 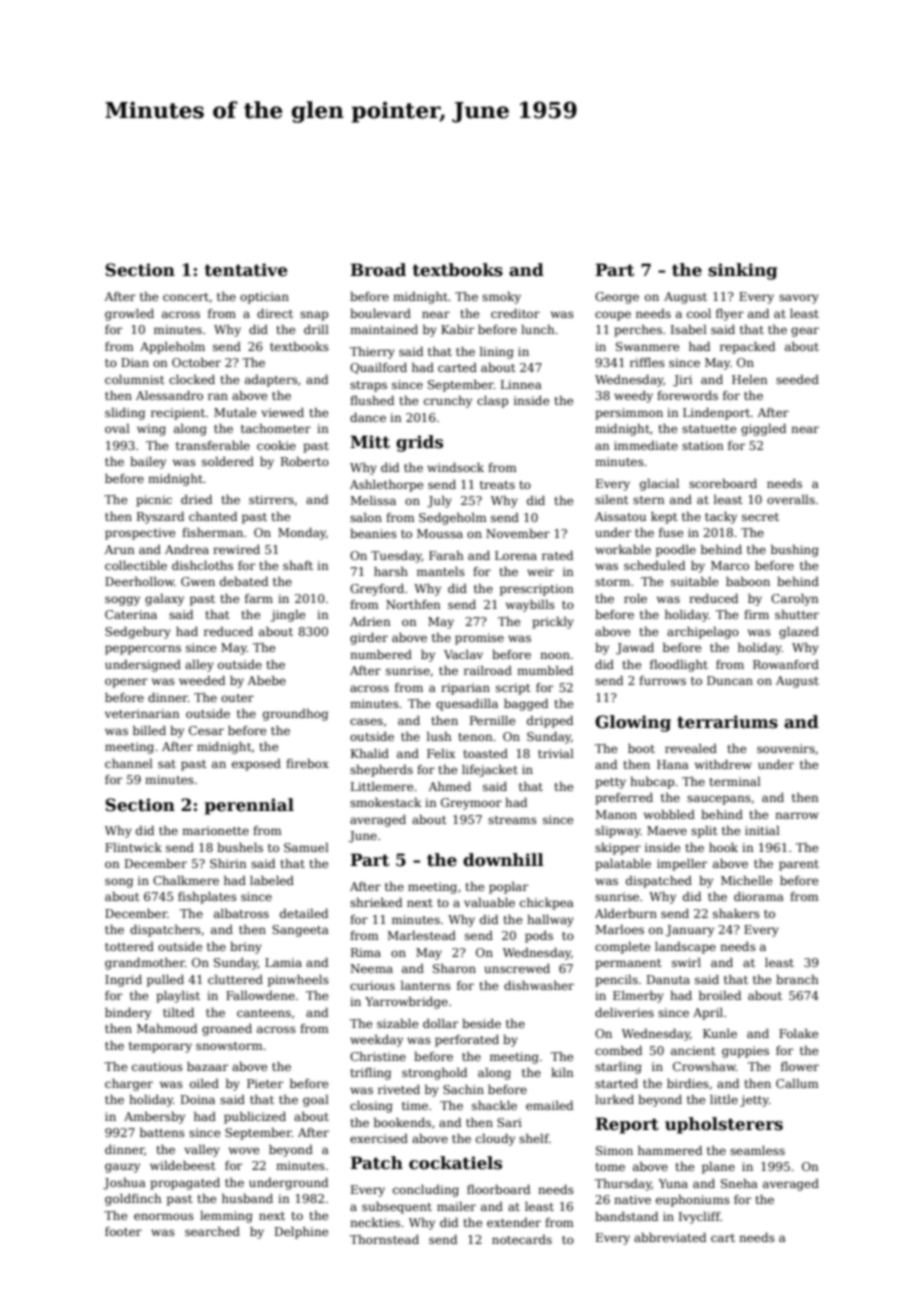 What do you see at coordinates (654, 565) in the image?
I see `scheduled` at bounding box center [654, 565].
